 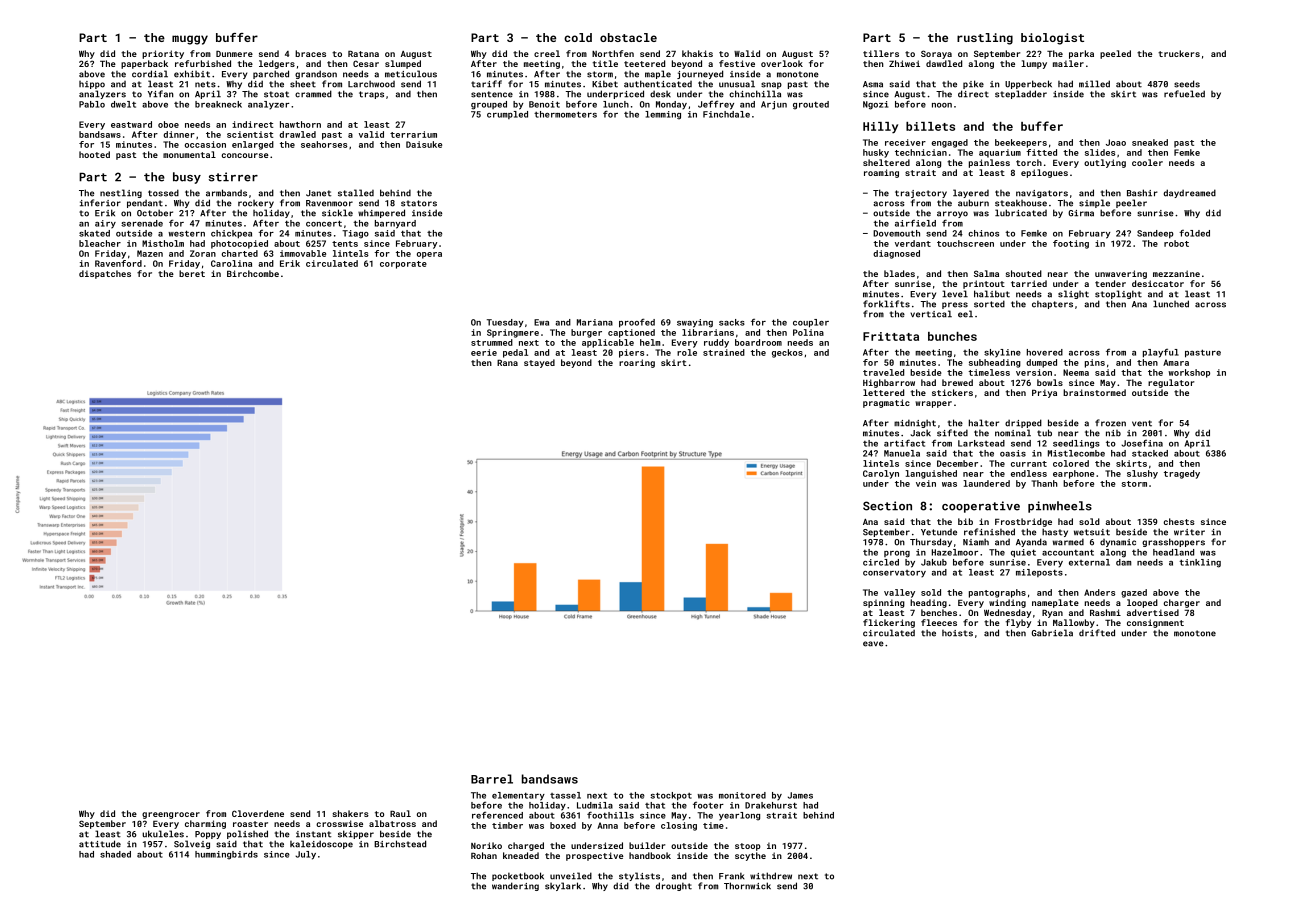 I want to click on braces, so click(x=310, y=53).
